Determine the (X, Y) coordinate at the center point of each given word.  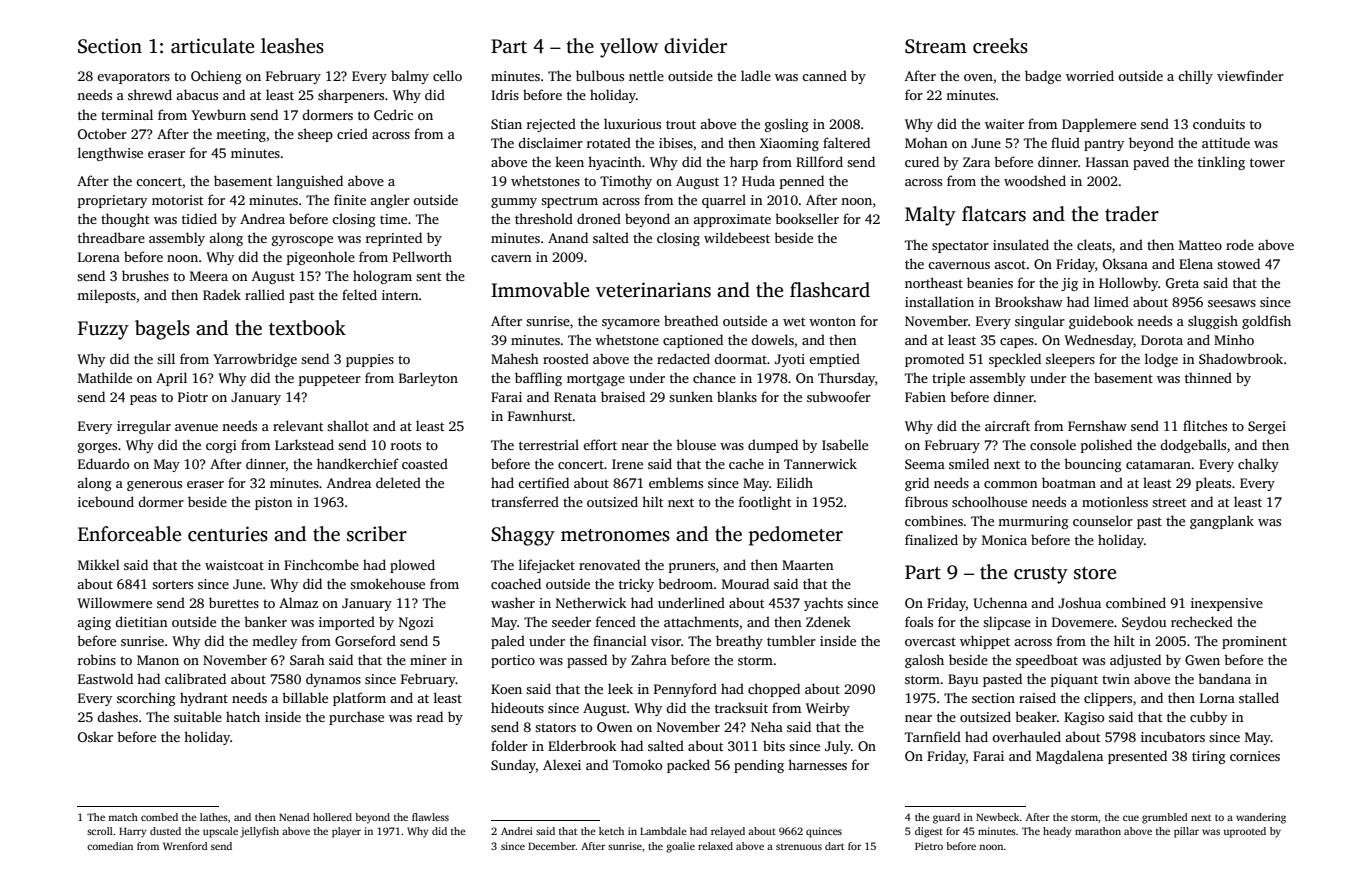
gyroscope (302, 241)
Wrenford (185, 846)
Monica (1004, 540)
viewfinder (1250, 75)
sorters (172, 584)
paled (508, 642)
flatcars (994, 214)
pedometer (796, 536)
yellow (629, 48)
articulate (212, 46)
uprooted (1245, 832)
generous (154, 486)
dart (834, 846)
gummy (514, 203)
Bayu (963, 680)
